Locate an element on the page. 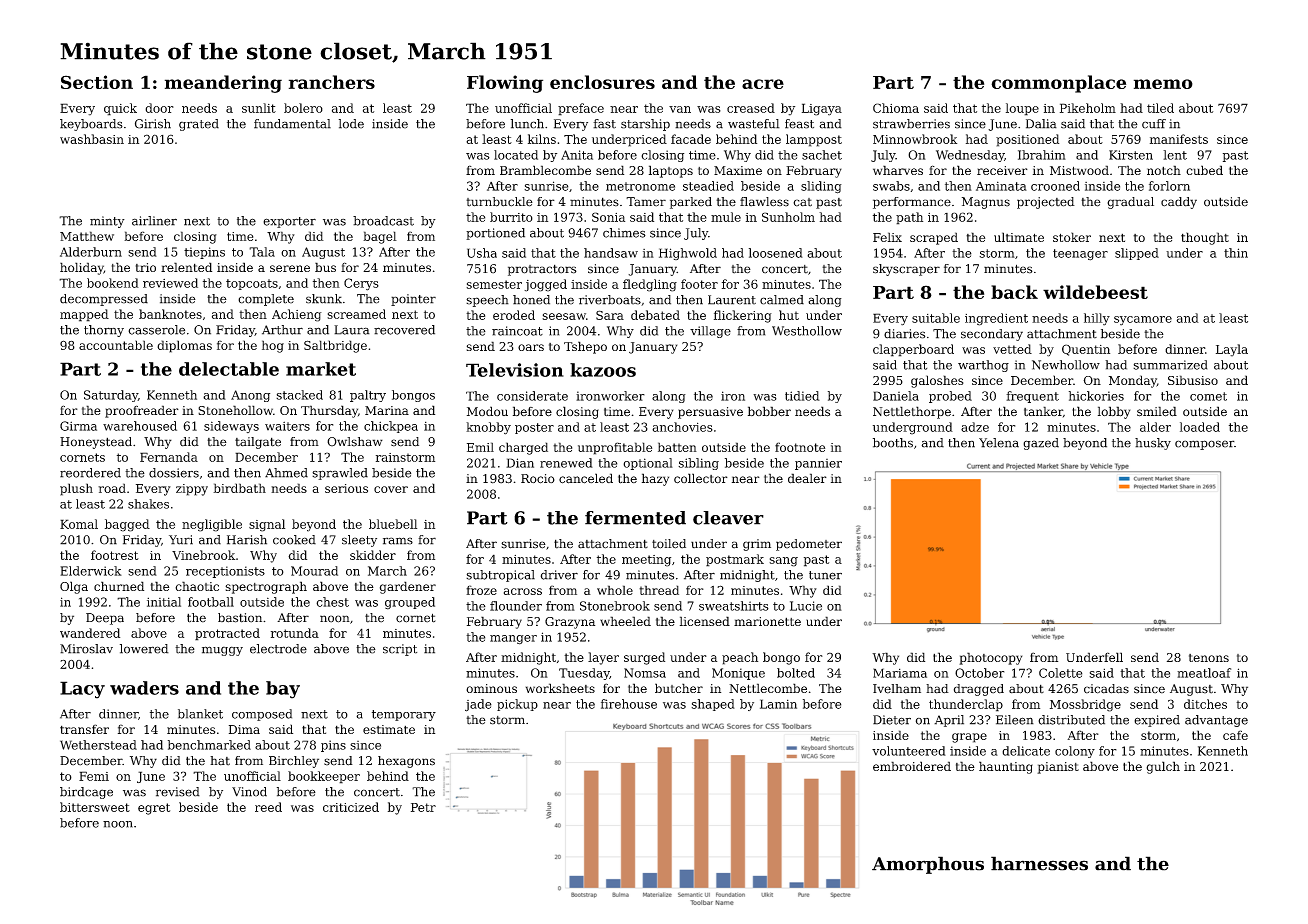 Image resolution: width=1308 pixels, height=924 pixels. reed is located at coordinates (268, 807).
